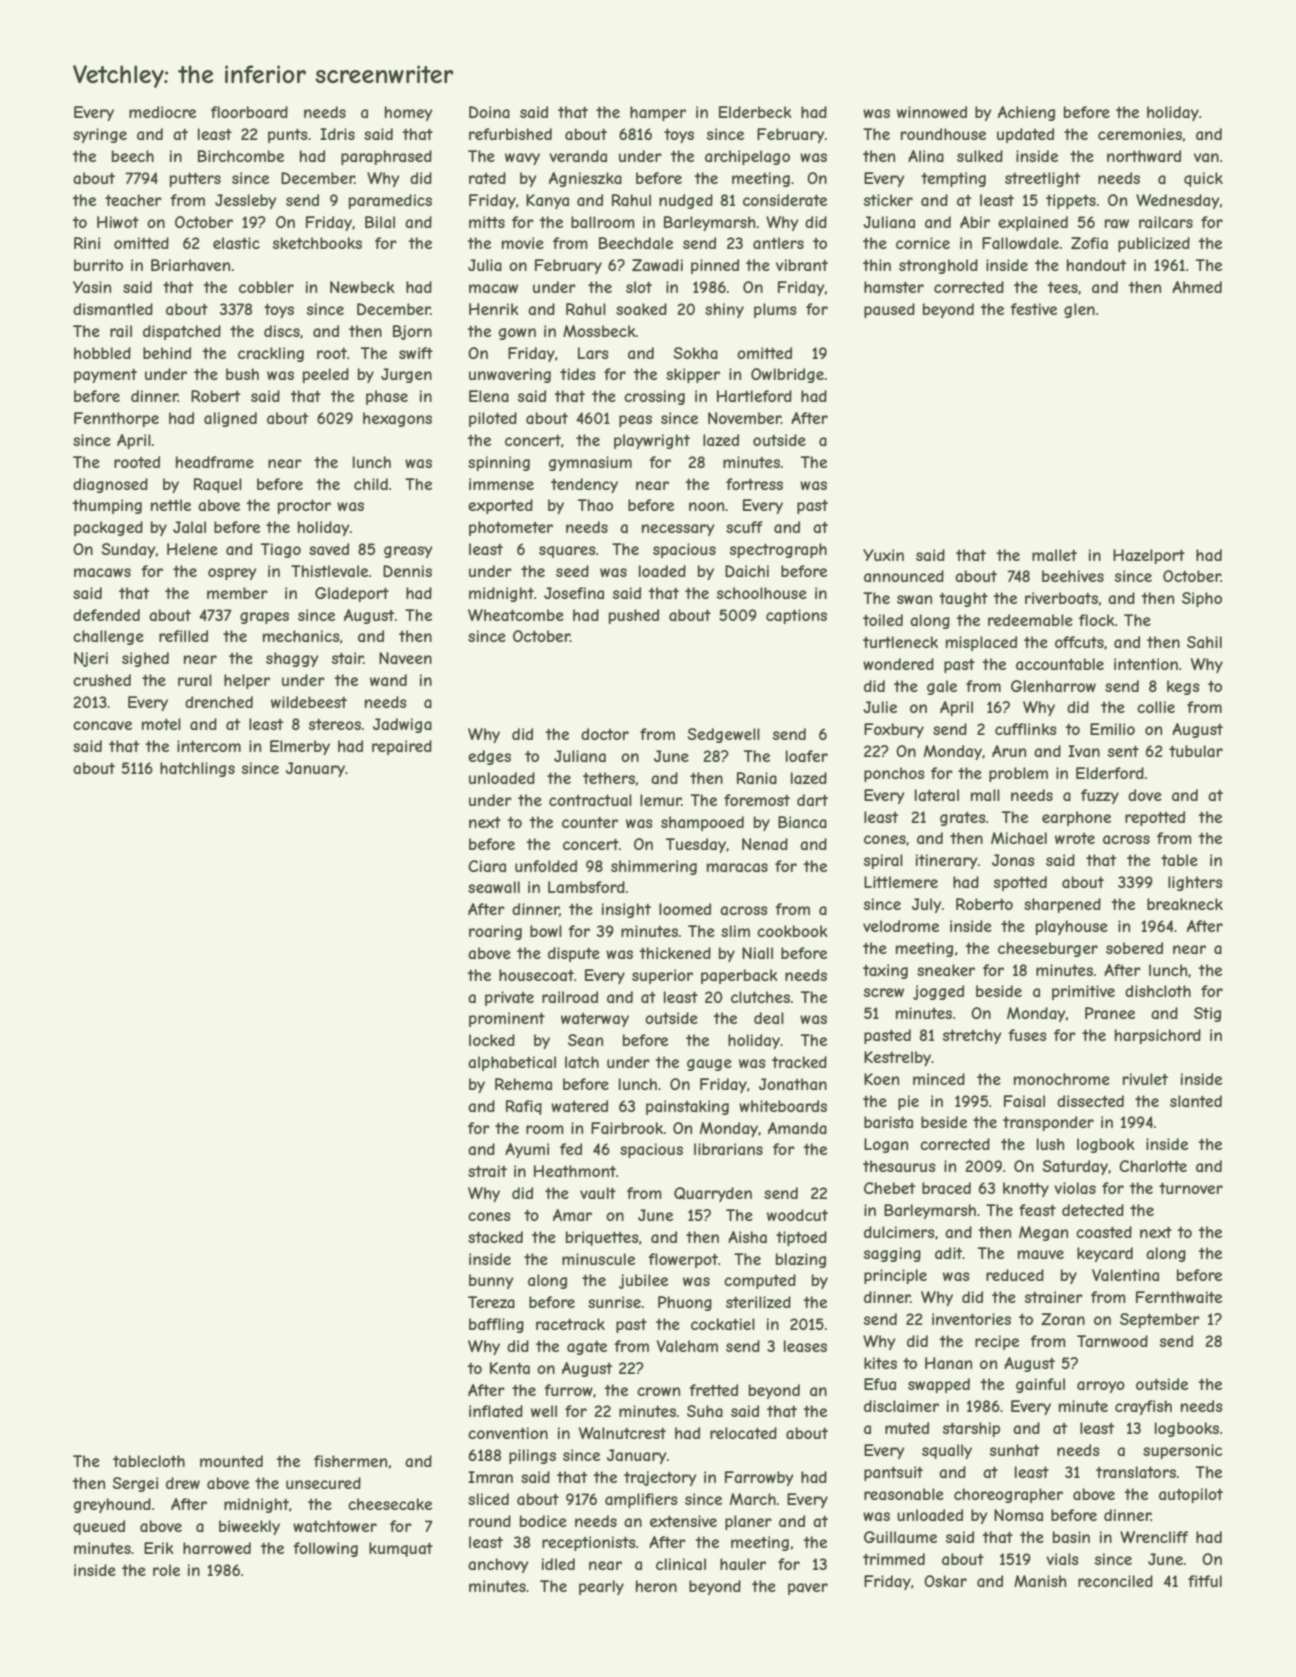 This document has width=1296, height=1677. I want to click on paver, so click(808, 1589).
